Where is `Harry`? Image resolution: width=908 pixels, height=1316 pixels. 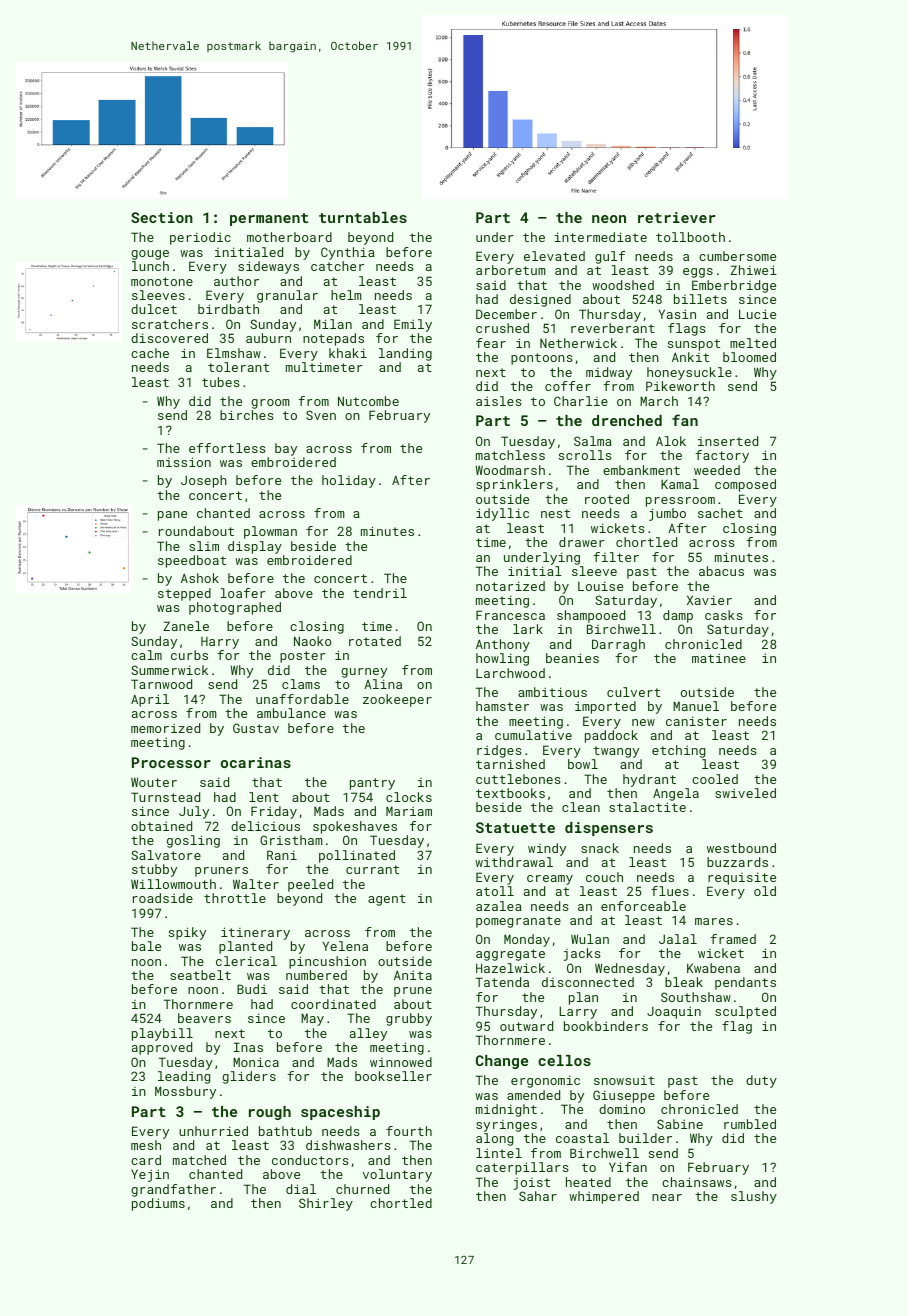 Harry is located at coordinates (220, 643).
